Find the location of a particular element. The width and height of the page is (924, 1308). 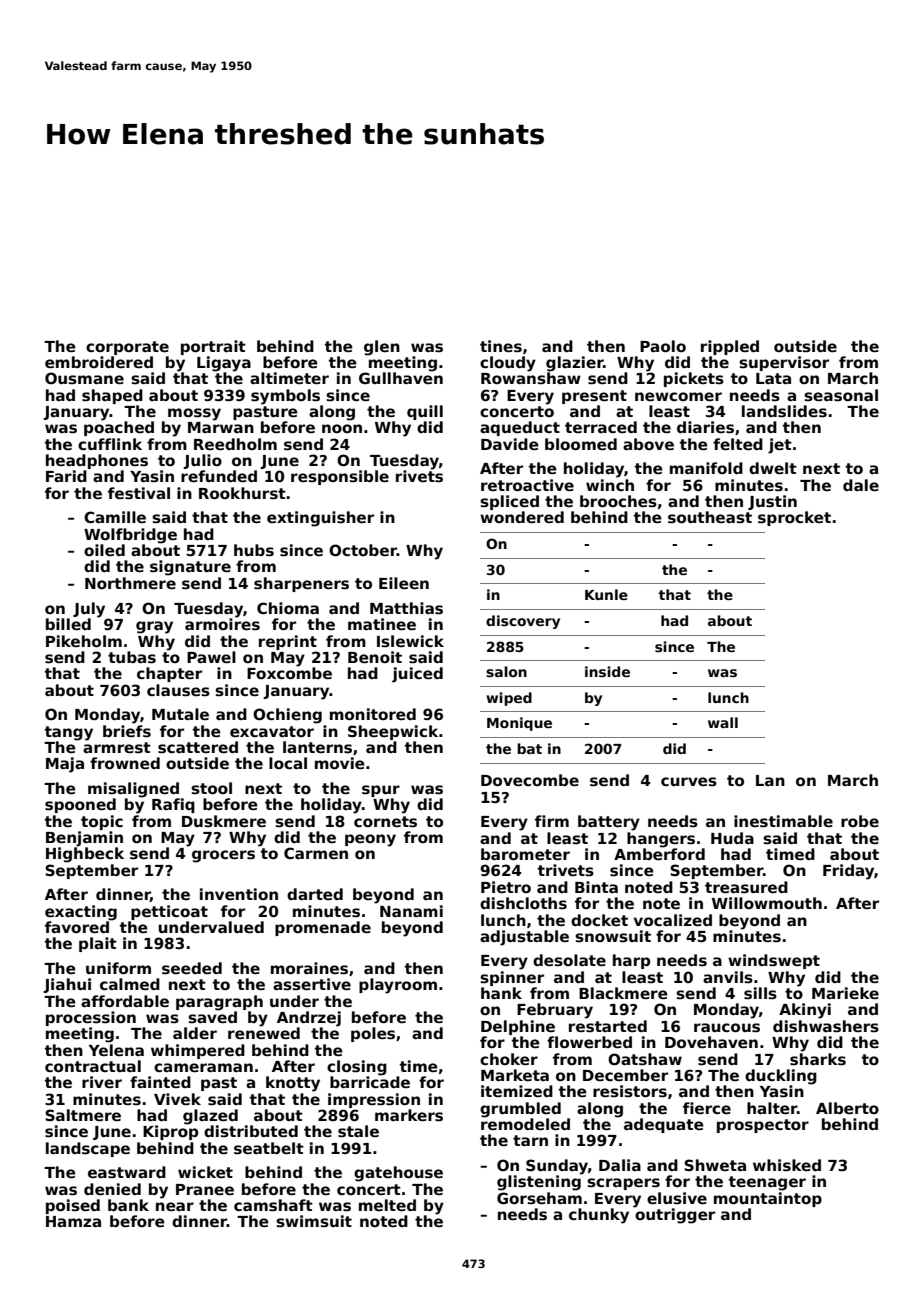

portrait is located at coordinates (213, 347).
